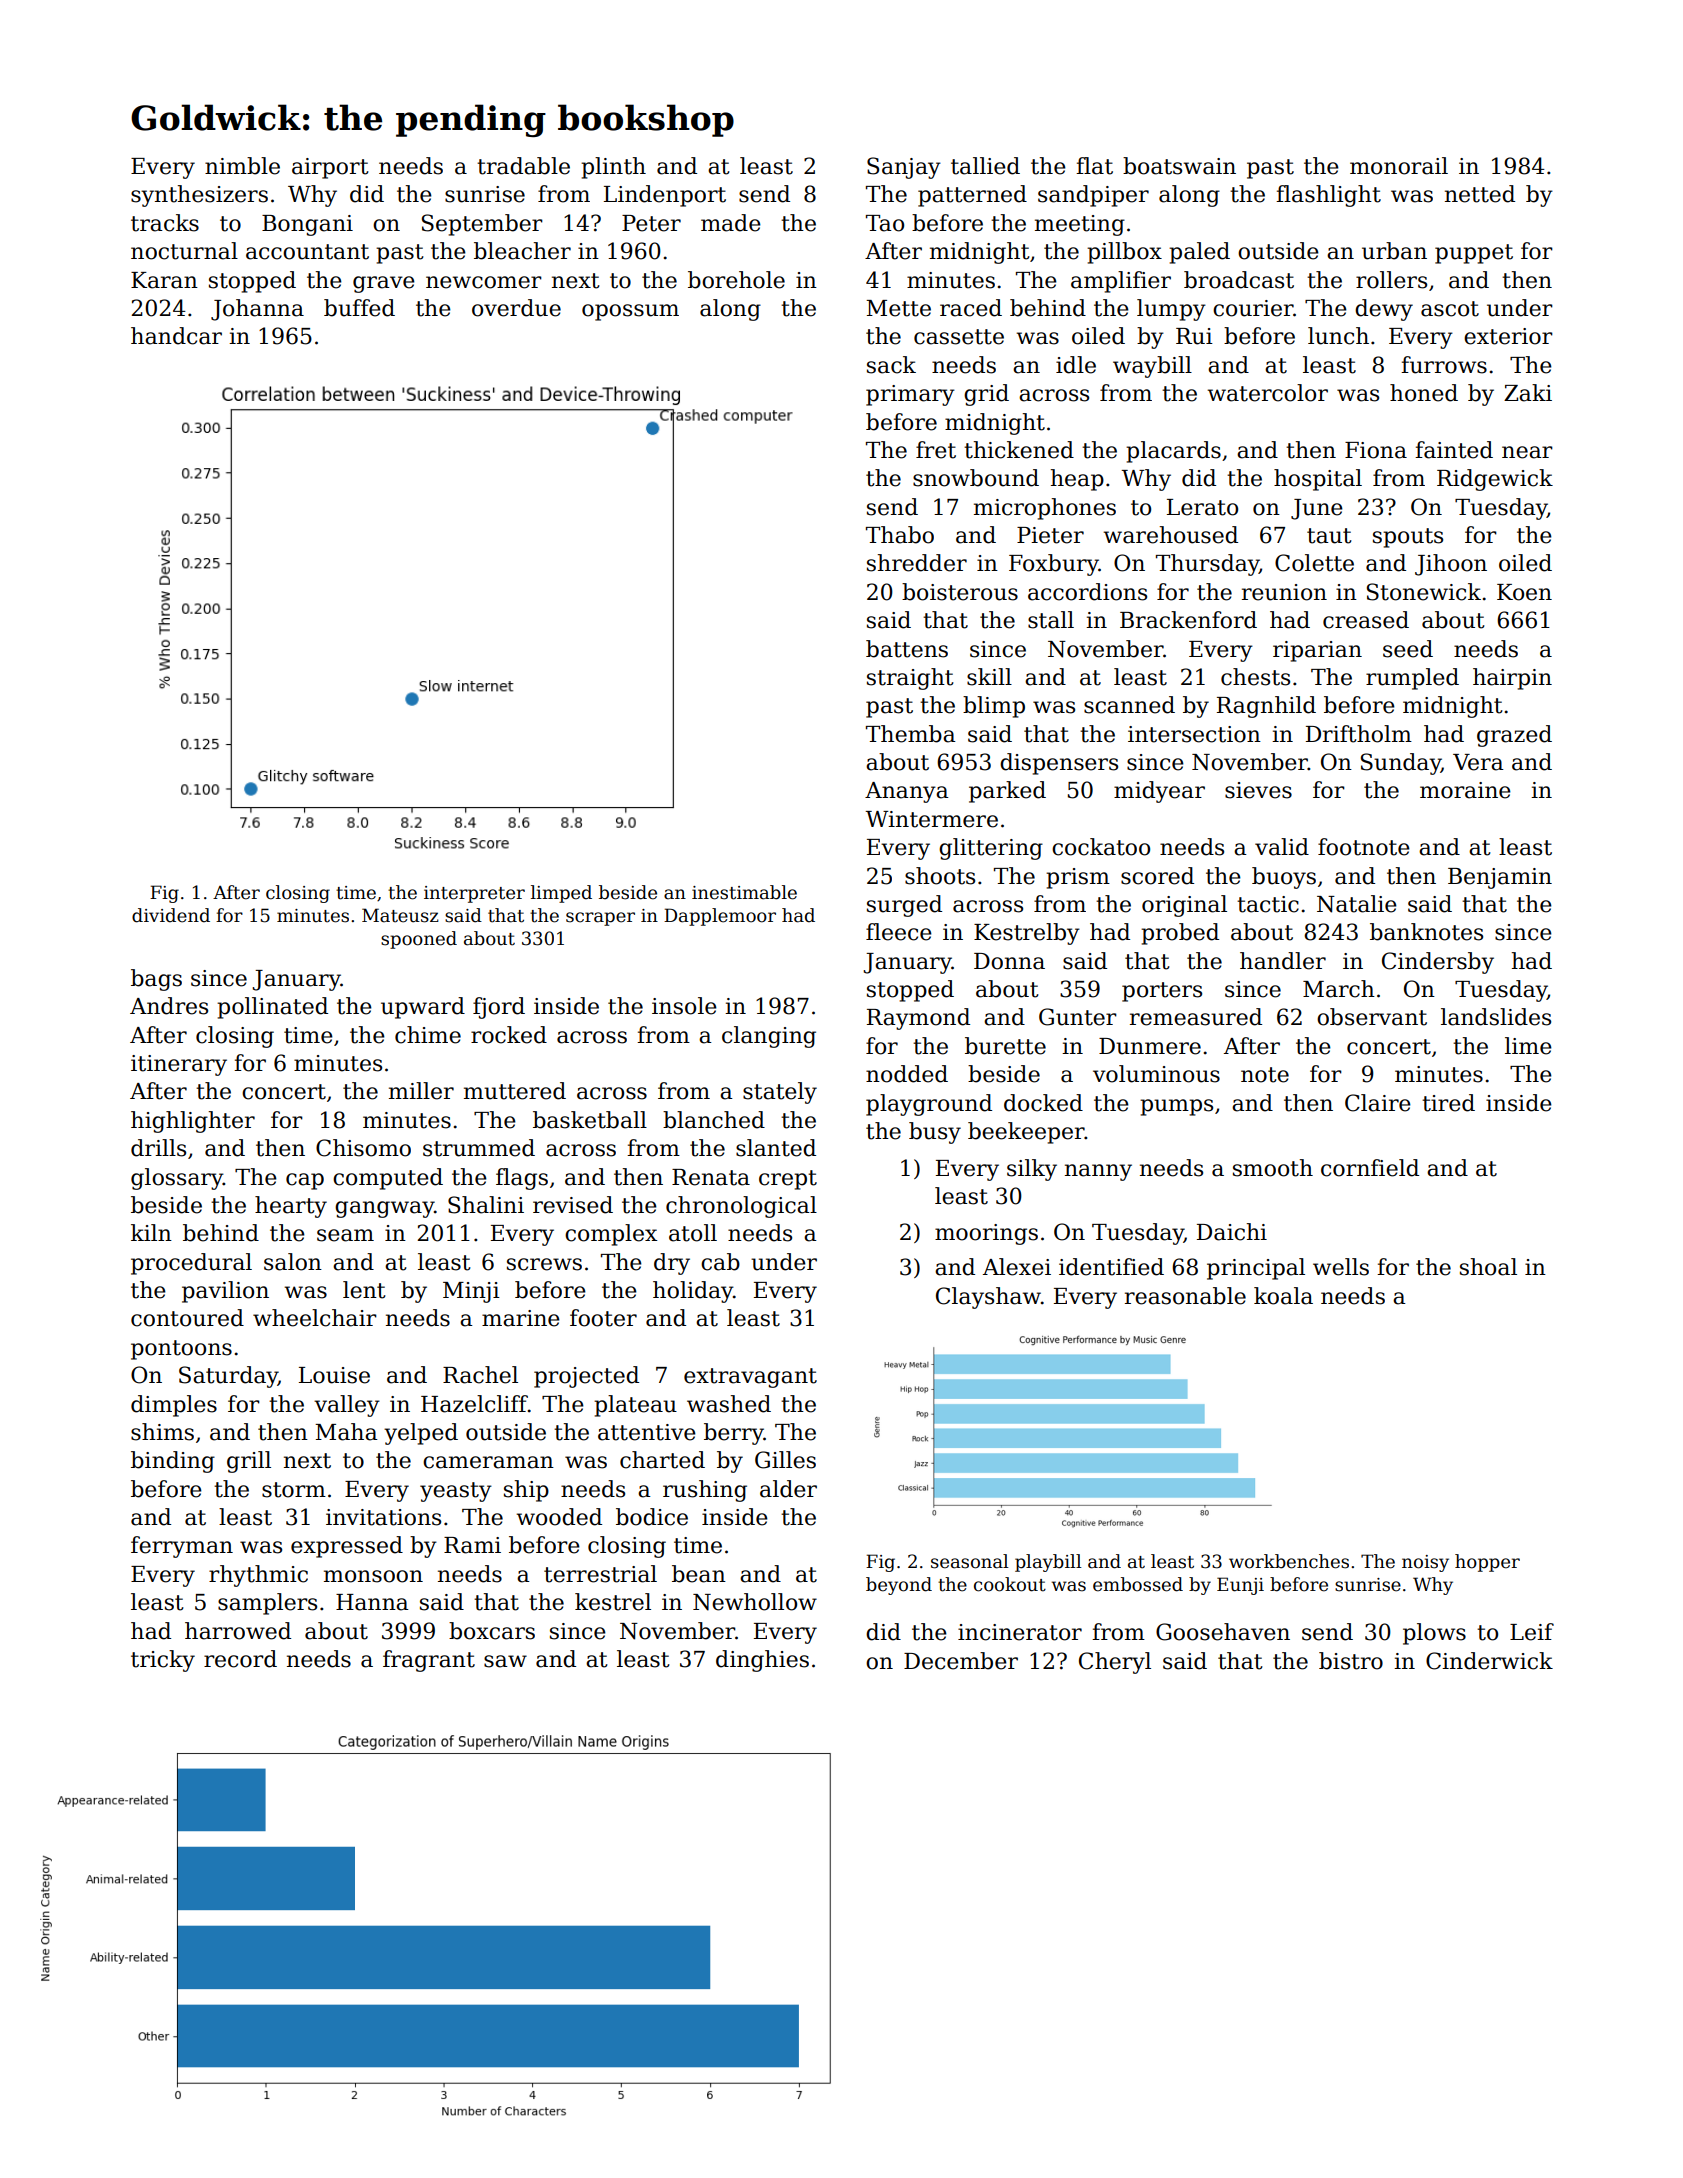 This image has width=1683, height=2178. I want to click on fragrant, so click(429, 1661).
